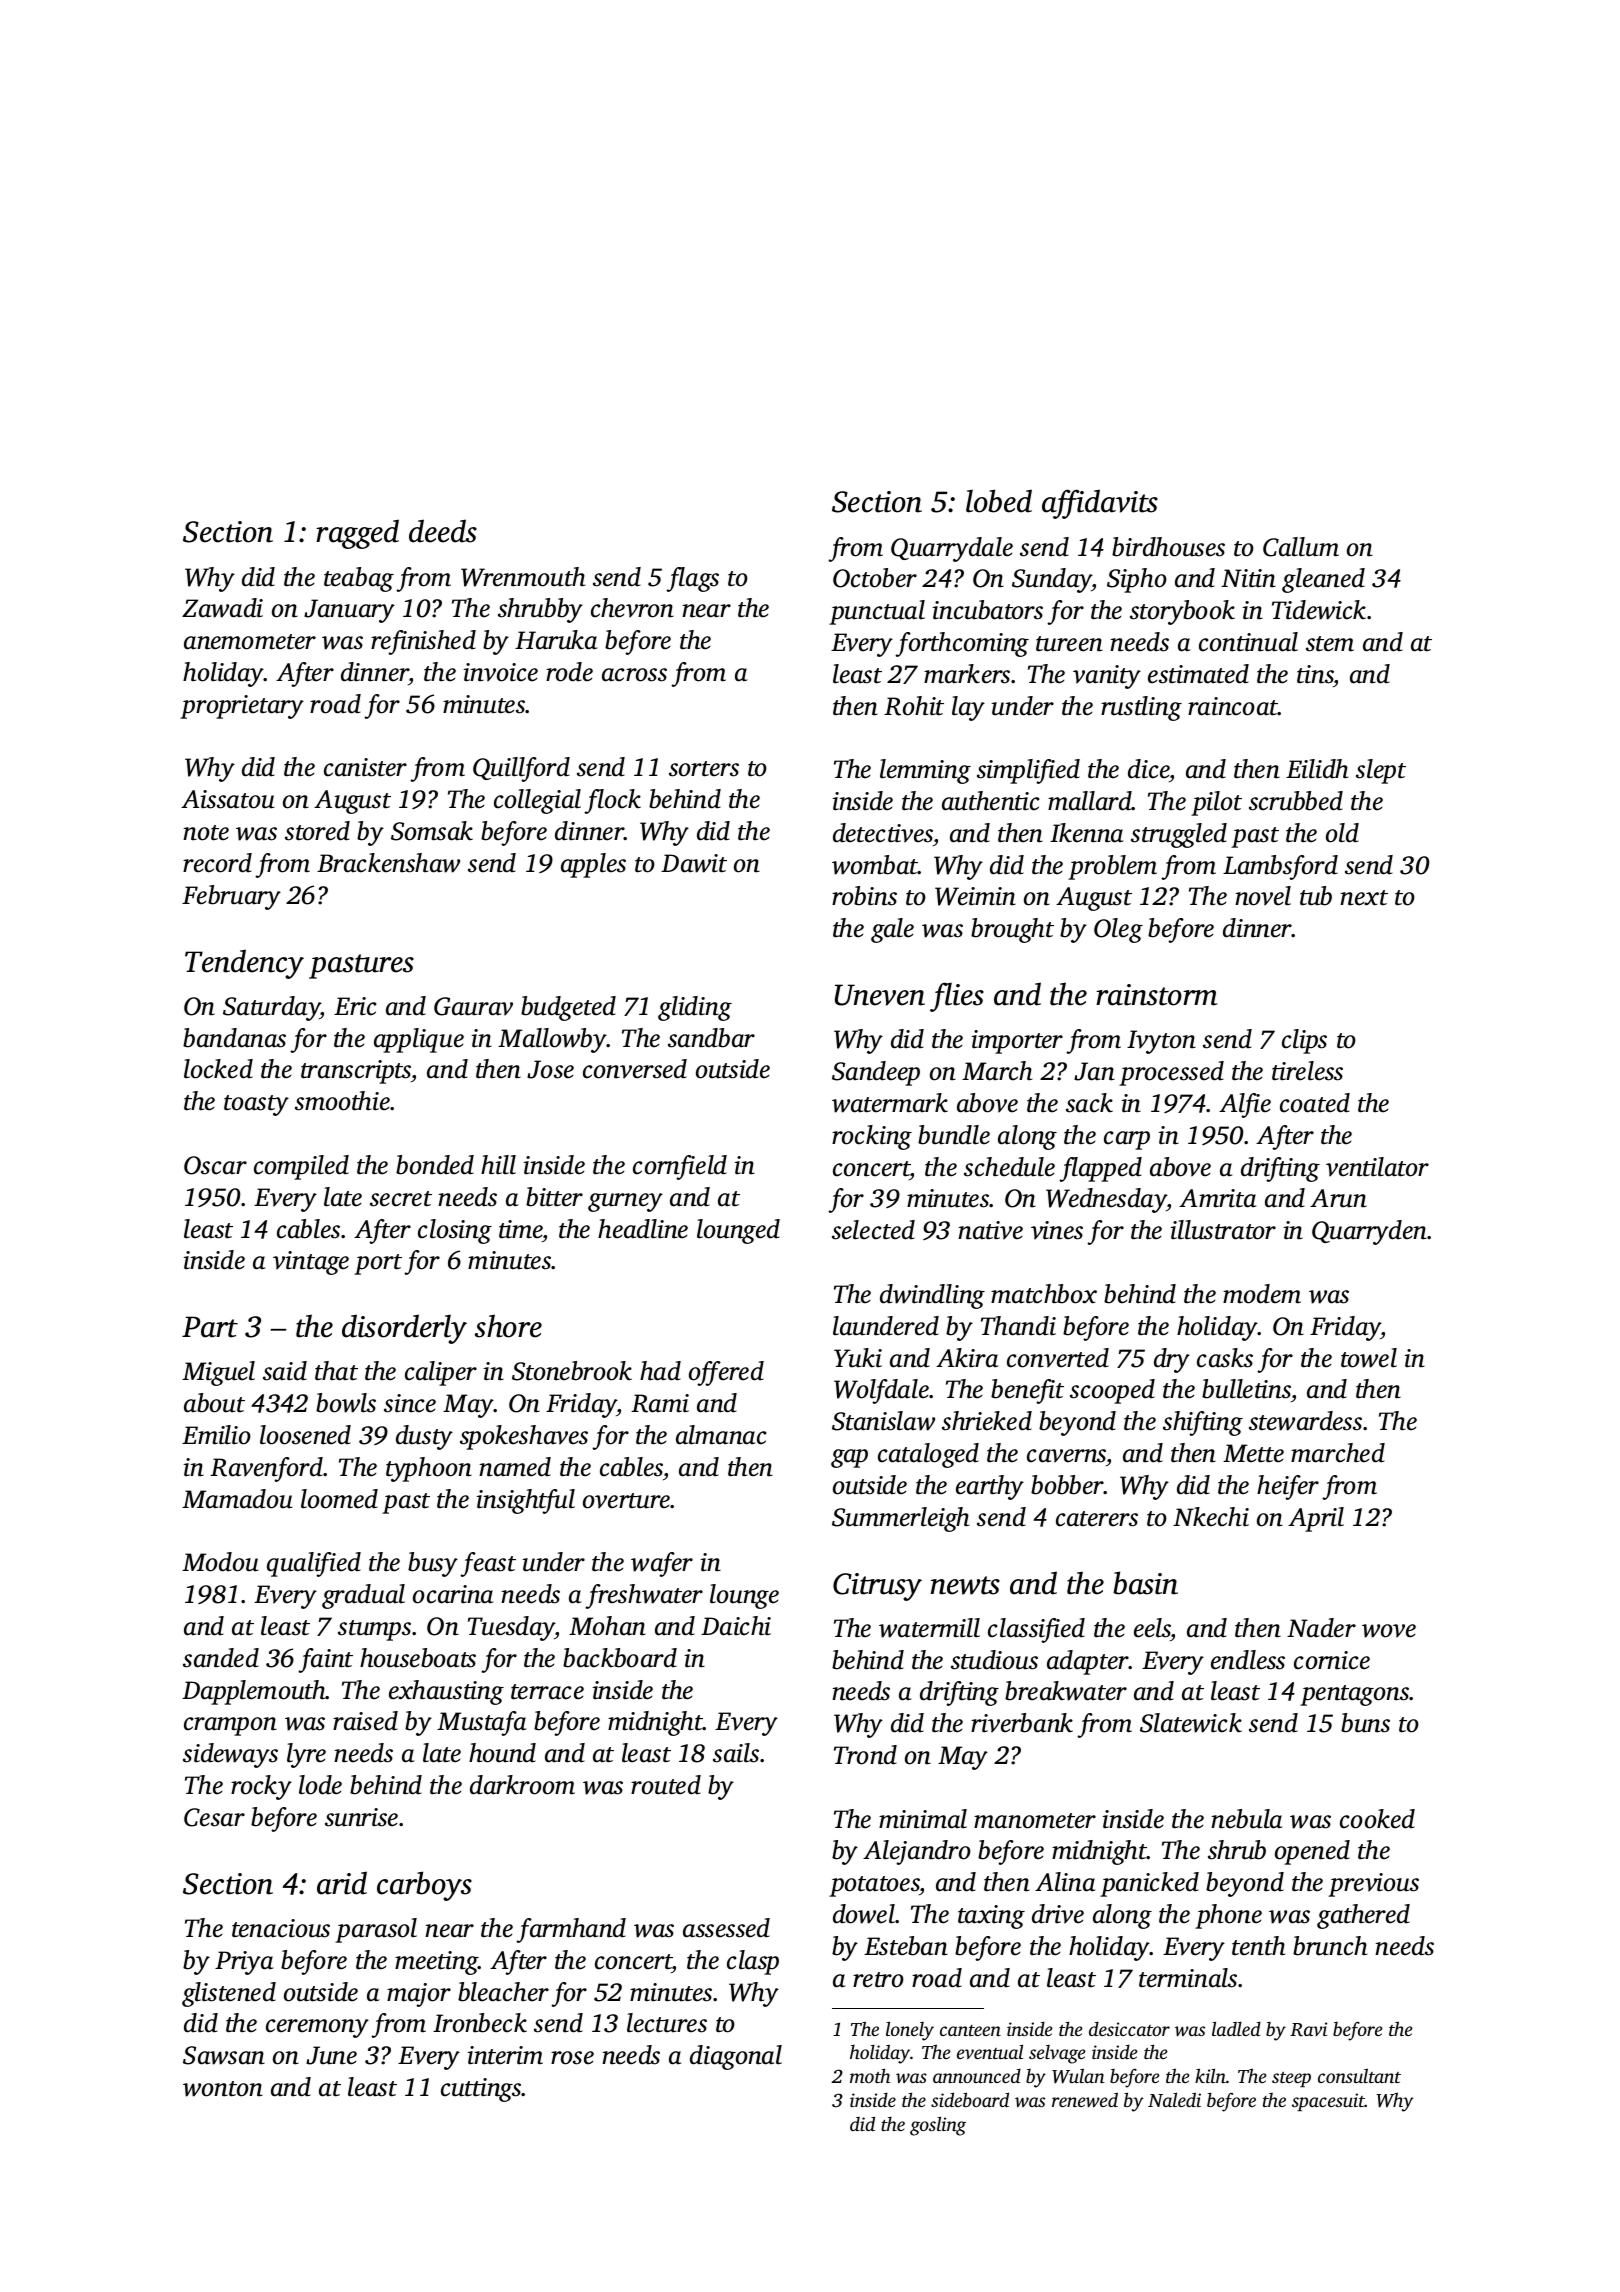 Image resolution: width=1620 pixels, height=2292 pixels. What do you see at coordinates (865, 1755) in the image?
I see `Trond` at bounding box center [865, 1755].
